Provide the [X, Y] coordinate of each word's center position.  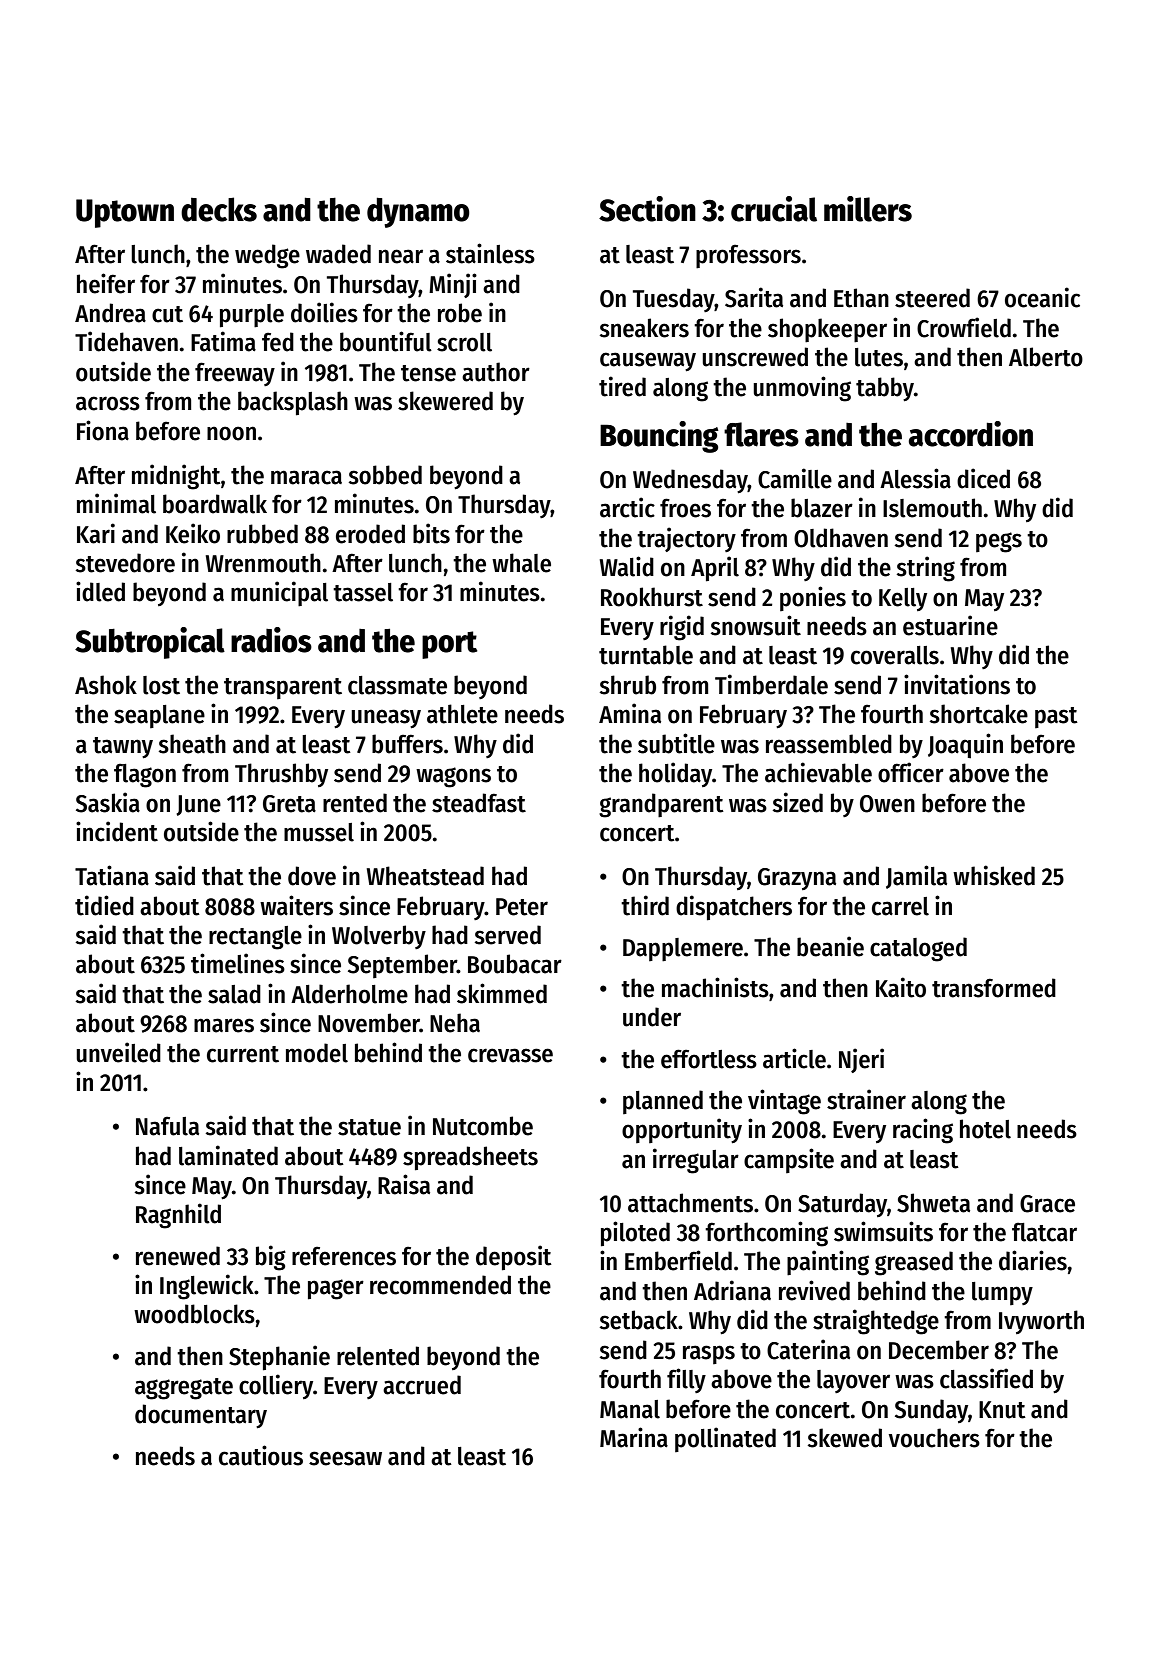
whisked [994, 875]
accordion [971, 434]
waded [338, 254]
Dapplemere [683, 950]
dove [312, 876]
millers [868, 209]
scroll [464, 342]
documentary [201, 1416]
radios [271, 640]
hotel [985, 1129]
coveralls [895, 655]
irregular [696, 1161]
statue [369, 1127]
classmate [397, 685]
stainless [490, 253]
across [108, 403]
